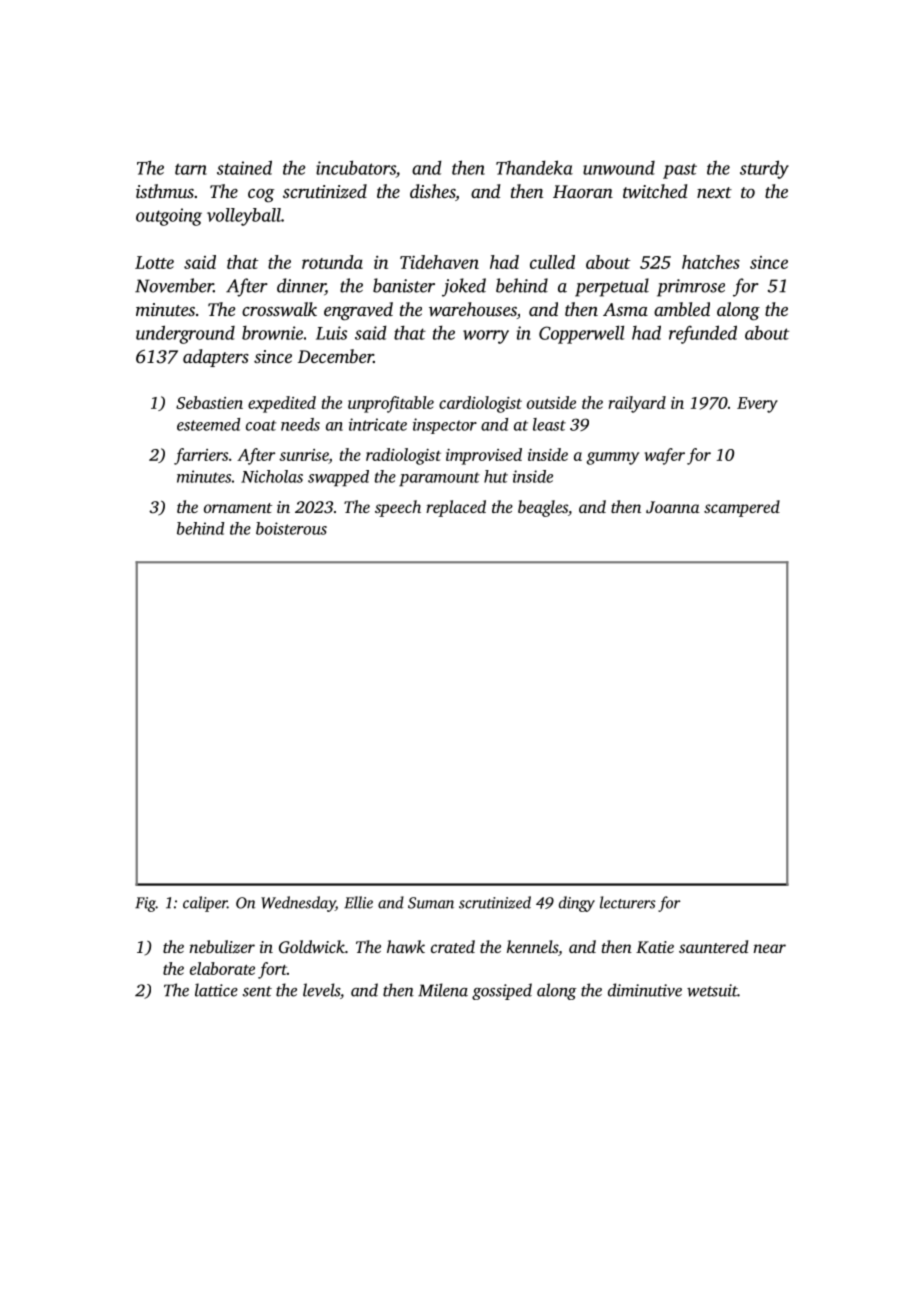 Image resolution: width=924 pixels, height=1311 pixels. Describe the element at coordinates (431, 903) in the page. I see `Suman` at that location.
